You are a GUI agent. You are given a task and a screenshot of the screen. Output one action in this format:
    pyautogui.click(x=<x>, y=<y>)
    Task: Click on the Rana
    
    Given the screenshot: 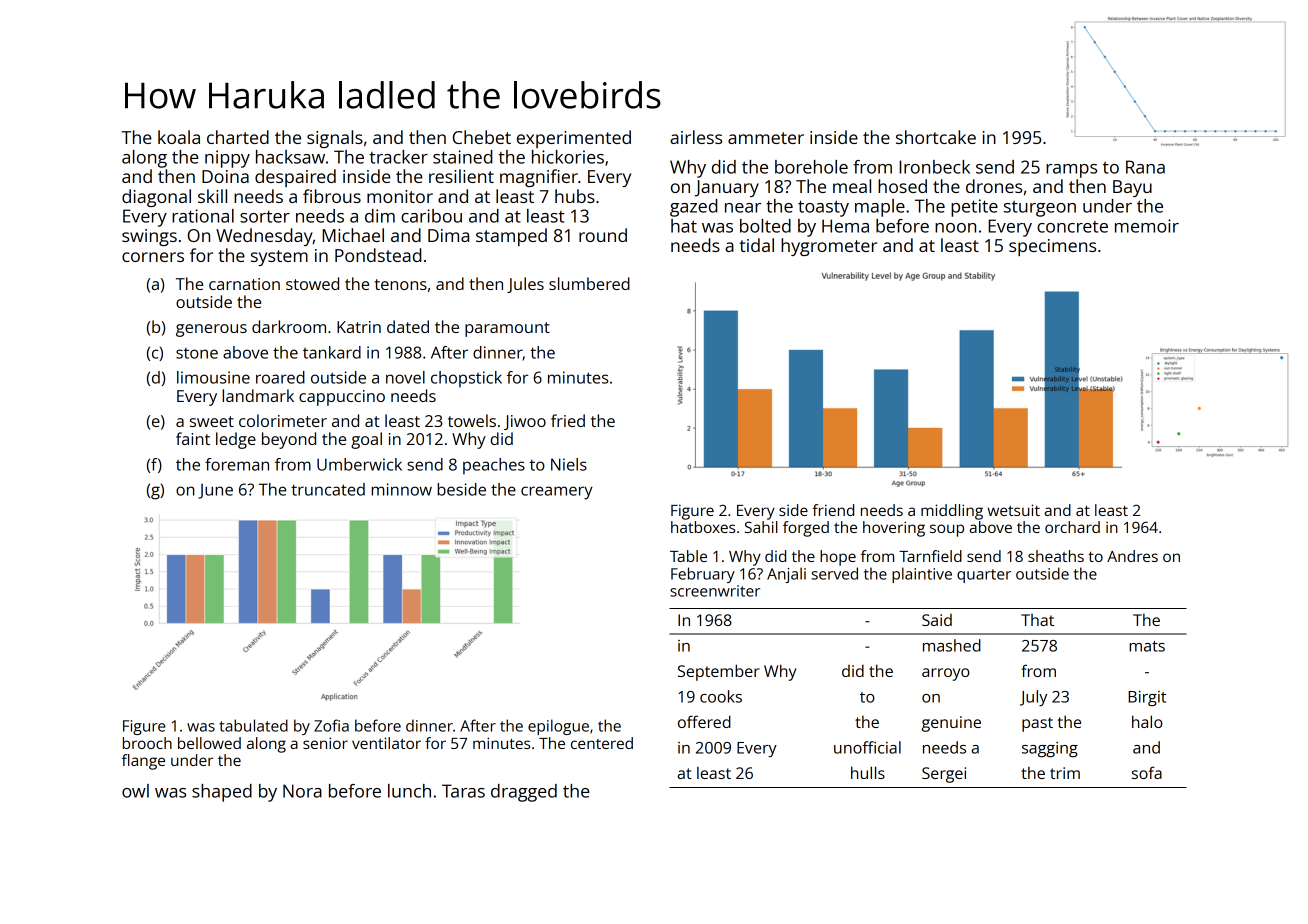 What is the action you would take?
    pyautogui.click(x=1145, y=167)
